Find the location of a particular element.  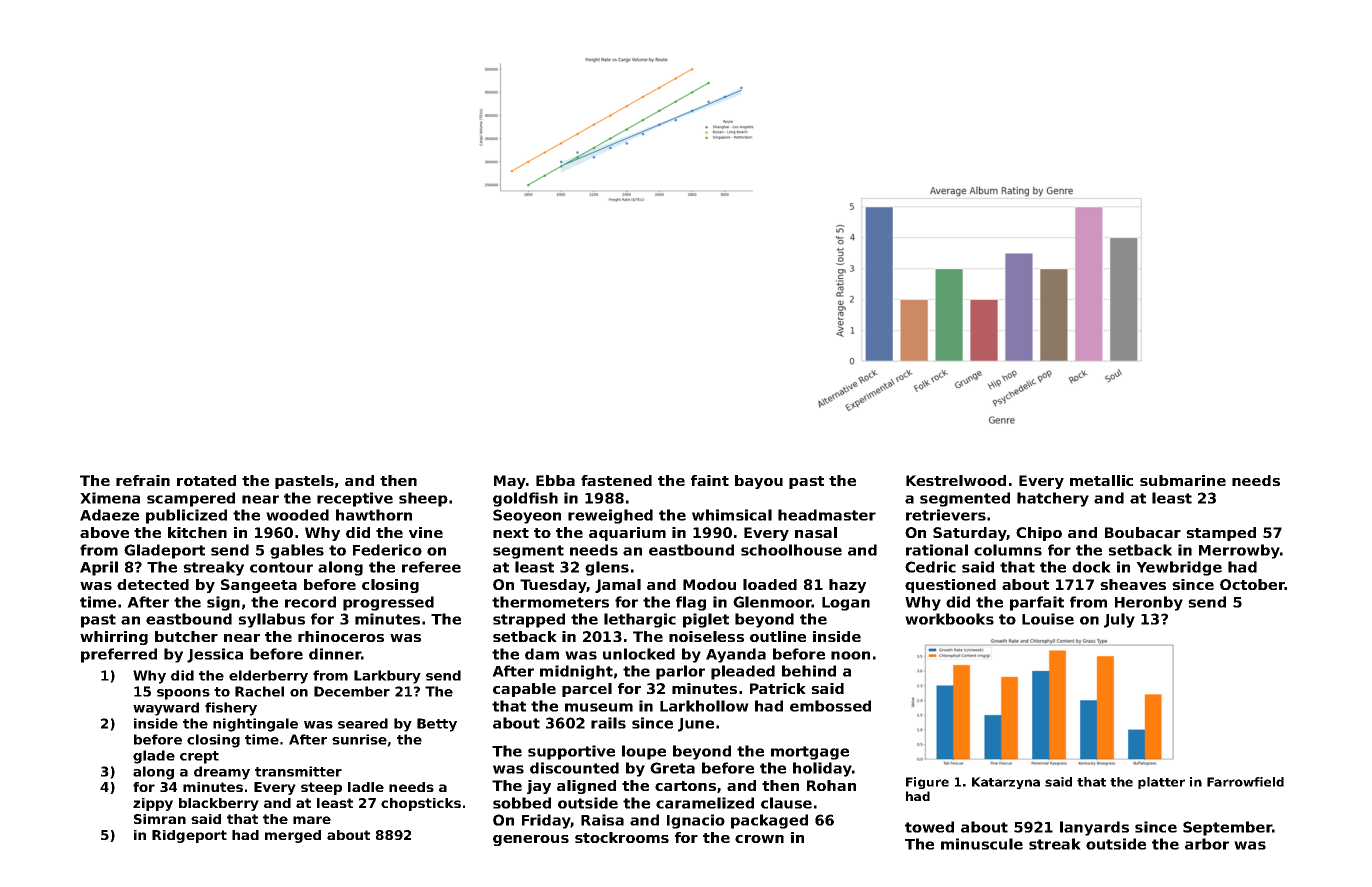

Larkbury is located at coordinates (387, 677).
